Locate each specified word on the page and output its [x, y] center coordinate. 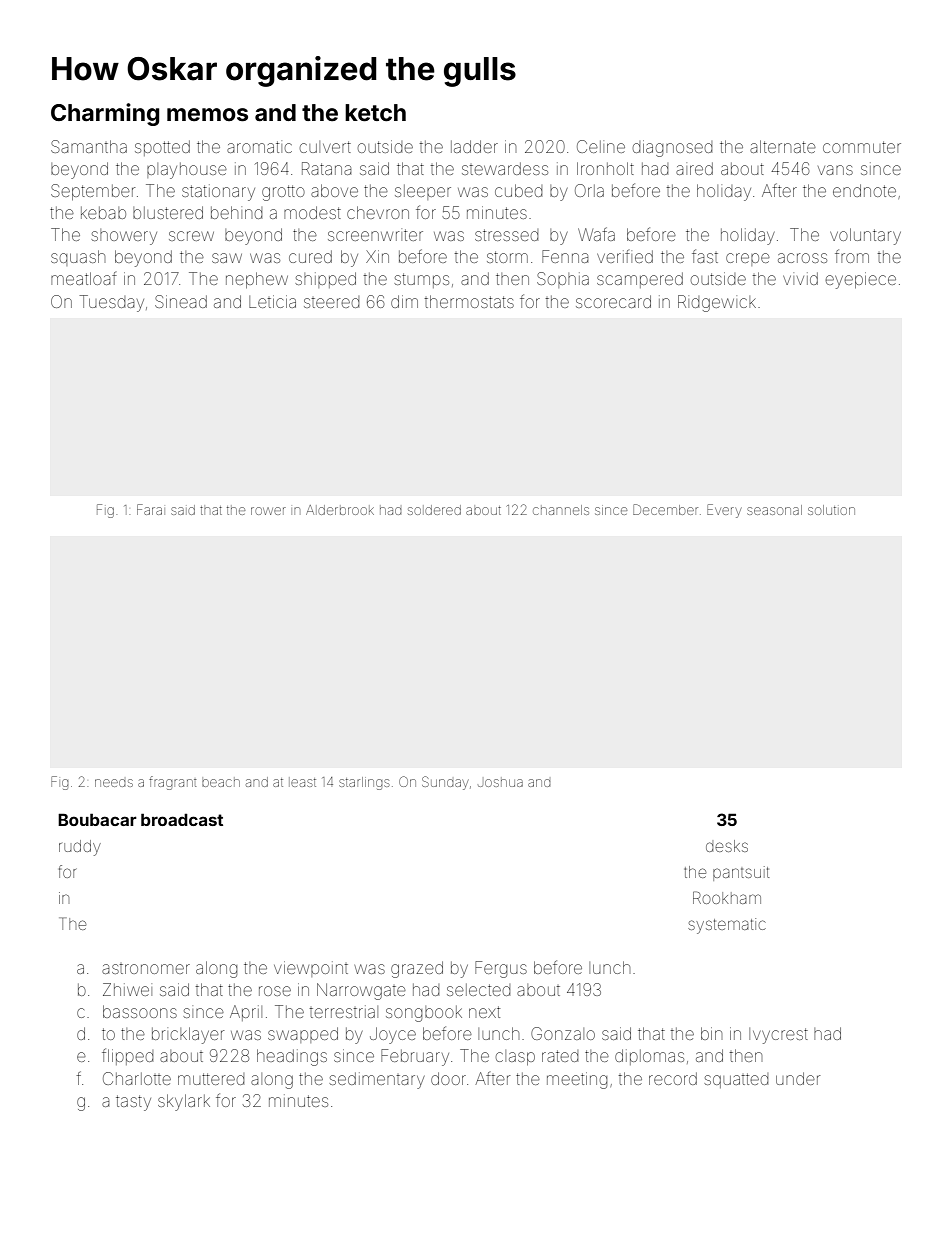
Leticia [272, 301]
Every [724, 511]
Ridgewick [717, 303]
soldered [434, 510]
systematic [727, 926]
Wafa [596, 234]
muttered [211, 1079]
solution [831, 510]
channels [561, 510]
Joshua [500, 783]
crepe [748, 259]
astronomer [146, 969]
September [93, 192]
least [303, 782]
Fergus [501, 969]
